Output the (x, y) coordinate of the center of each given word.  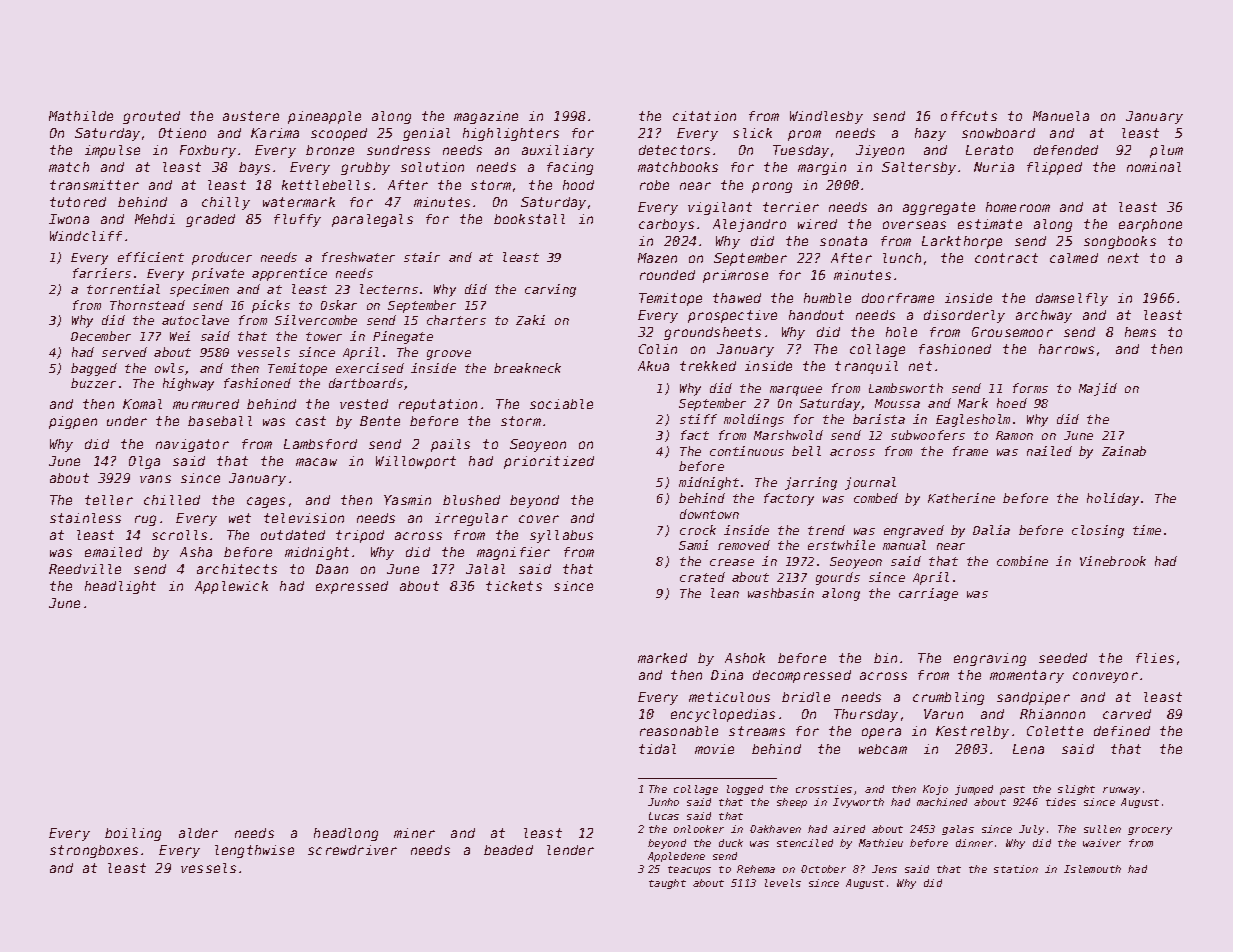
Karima (275, 133)
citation (704, 116)
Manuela (1061, 116)
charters (456, 320)
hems (1140, 332)
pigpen (73, 422)
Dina (727, 675)
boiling (133, 834)
